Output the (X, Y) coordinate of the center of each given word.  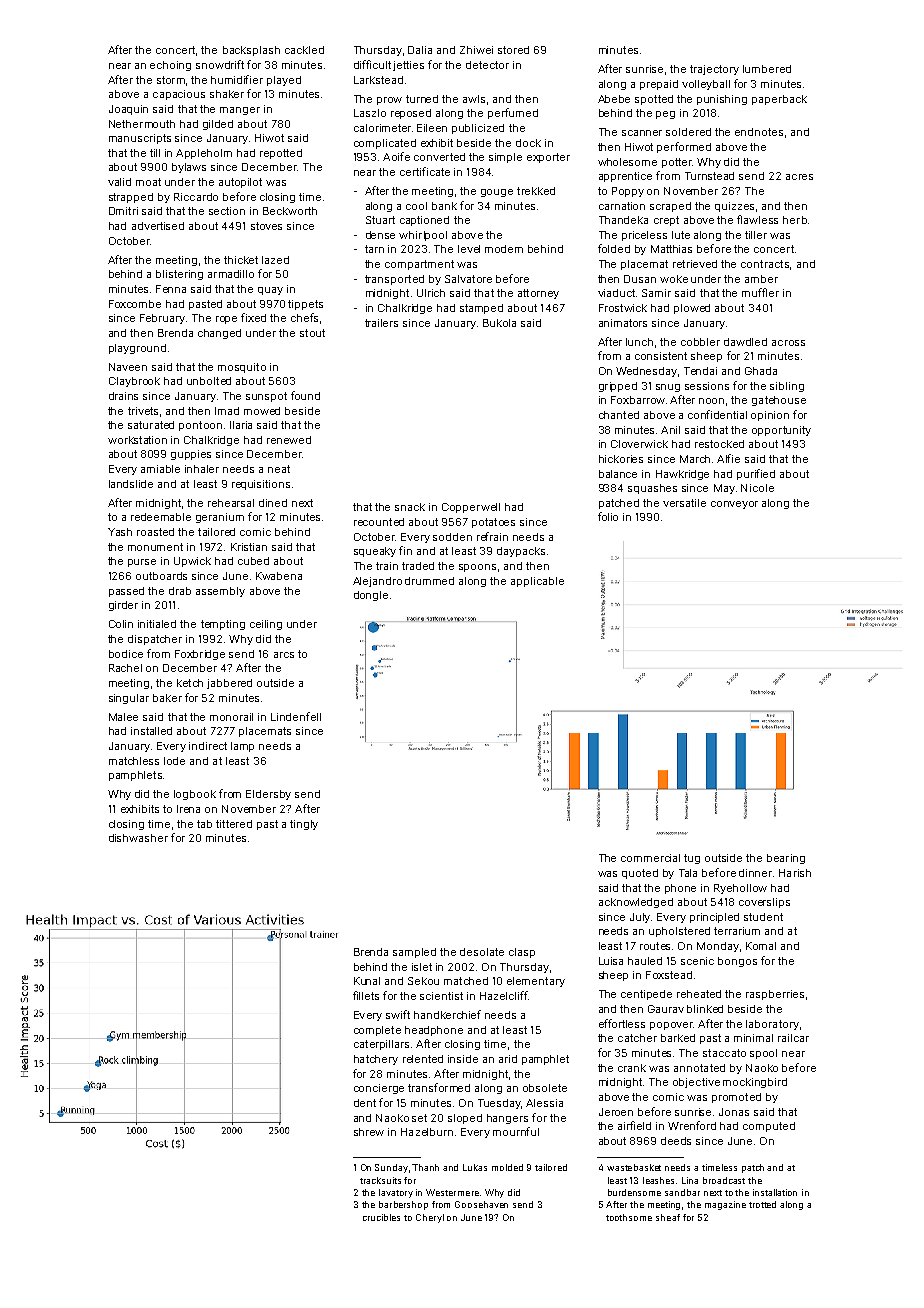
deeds (676, 1141)
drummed (429, 581)
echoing (170, 66)
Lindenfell (296, 716)
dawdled (745, 342)
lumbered (767, 69)
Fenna (171, 289)
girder (123, 606)
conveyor (734, 505)
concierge (379, 1089)
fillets (366, 995)
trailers (381, 323)
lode (174, 761)
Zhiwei (476, 50)
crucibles (381, 1217)
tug (692, 859)
